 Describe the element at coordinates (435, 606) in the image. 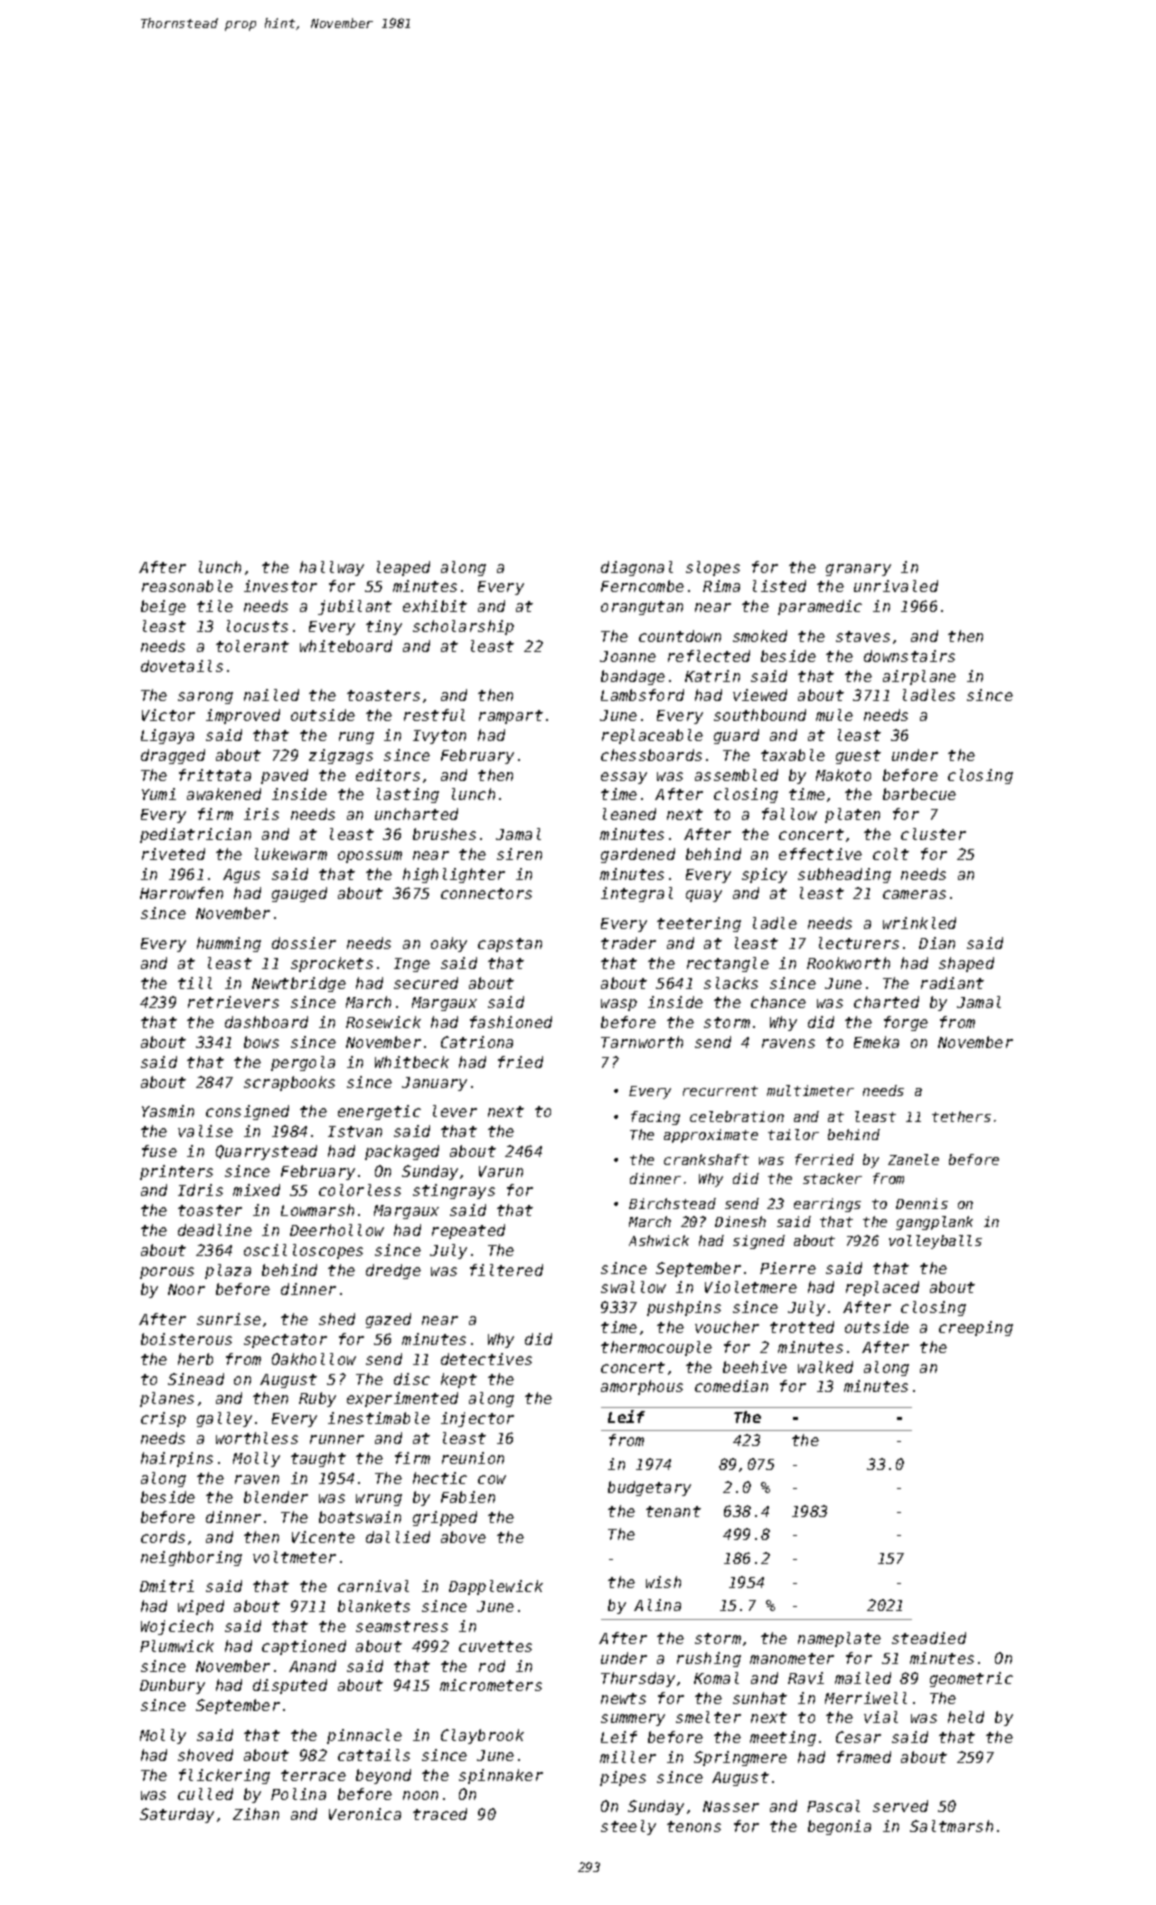

I see `exhibit` at that location.
